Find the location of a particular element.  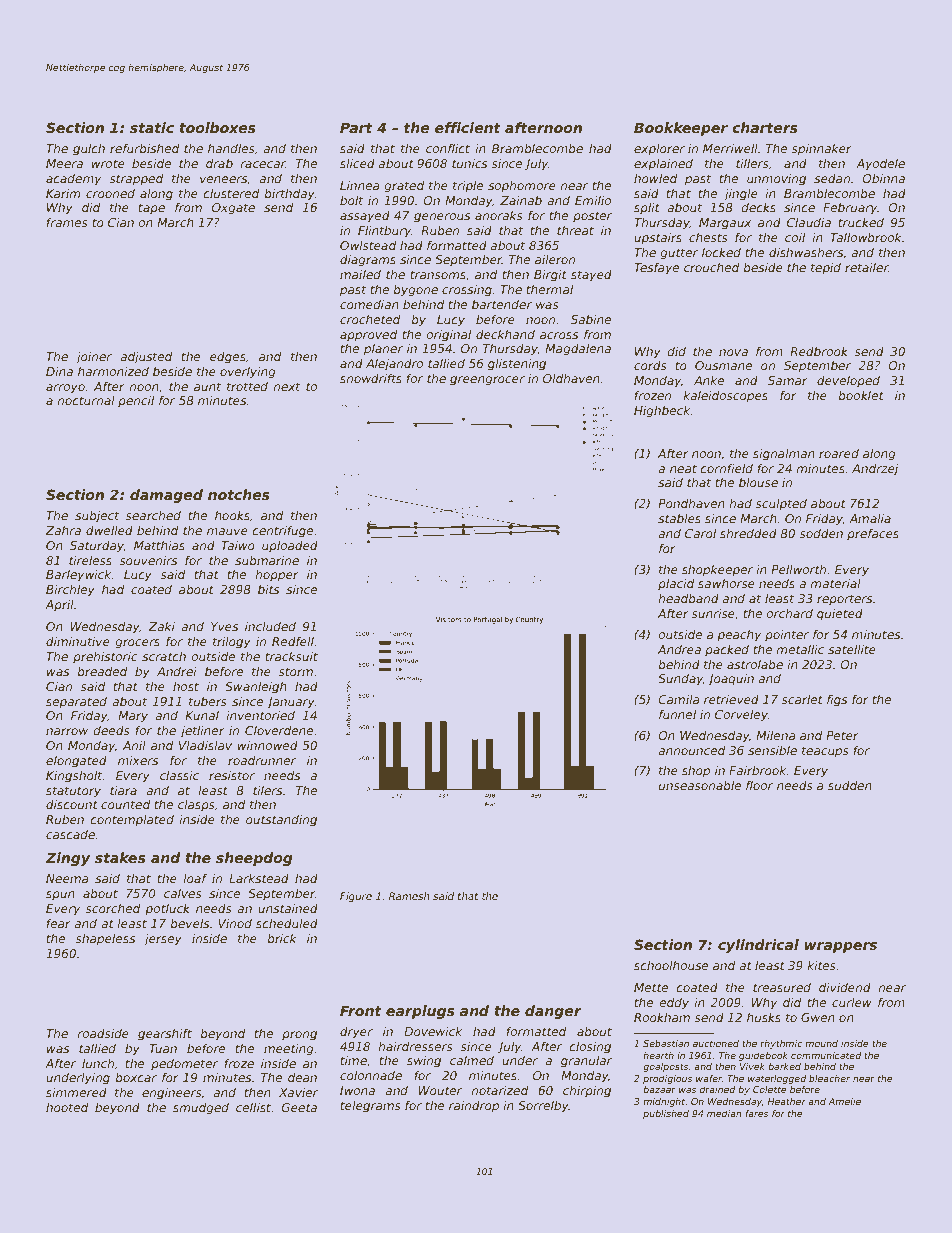

tireless is located at coordinates (90, 560).
